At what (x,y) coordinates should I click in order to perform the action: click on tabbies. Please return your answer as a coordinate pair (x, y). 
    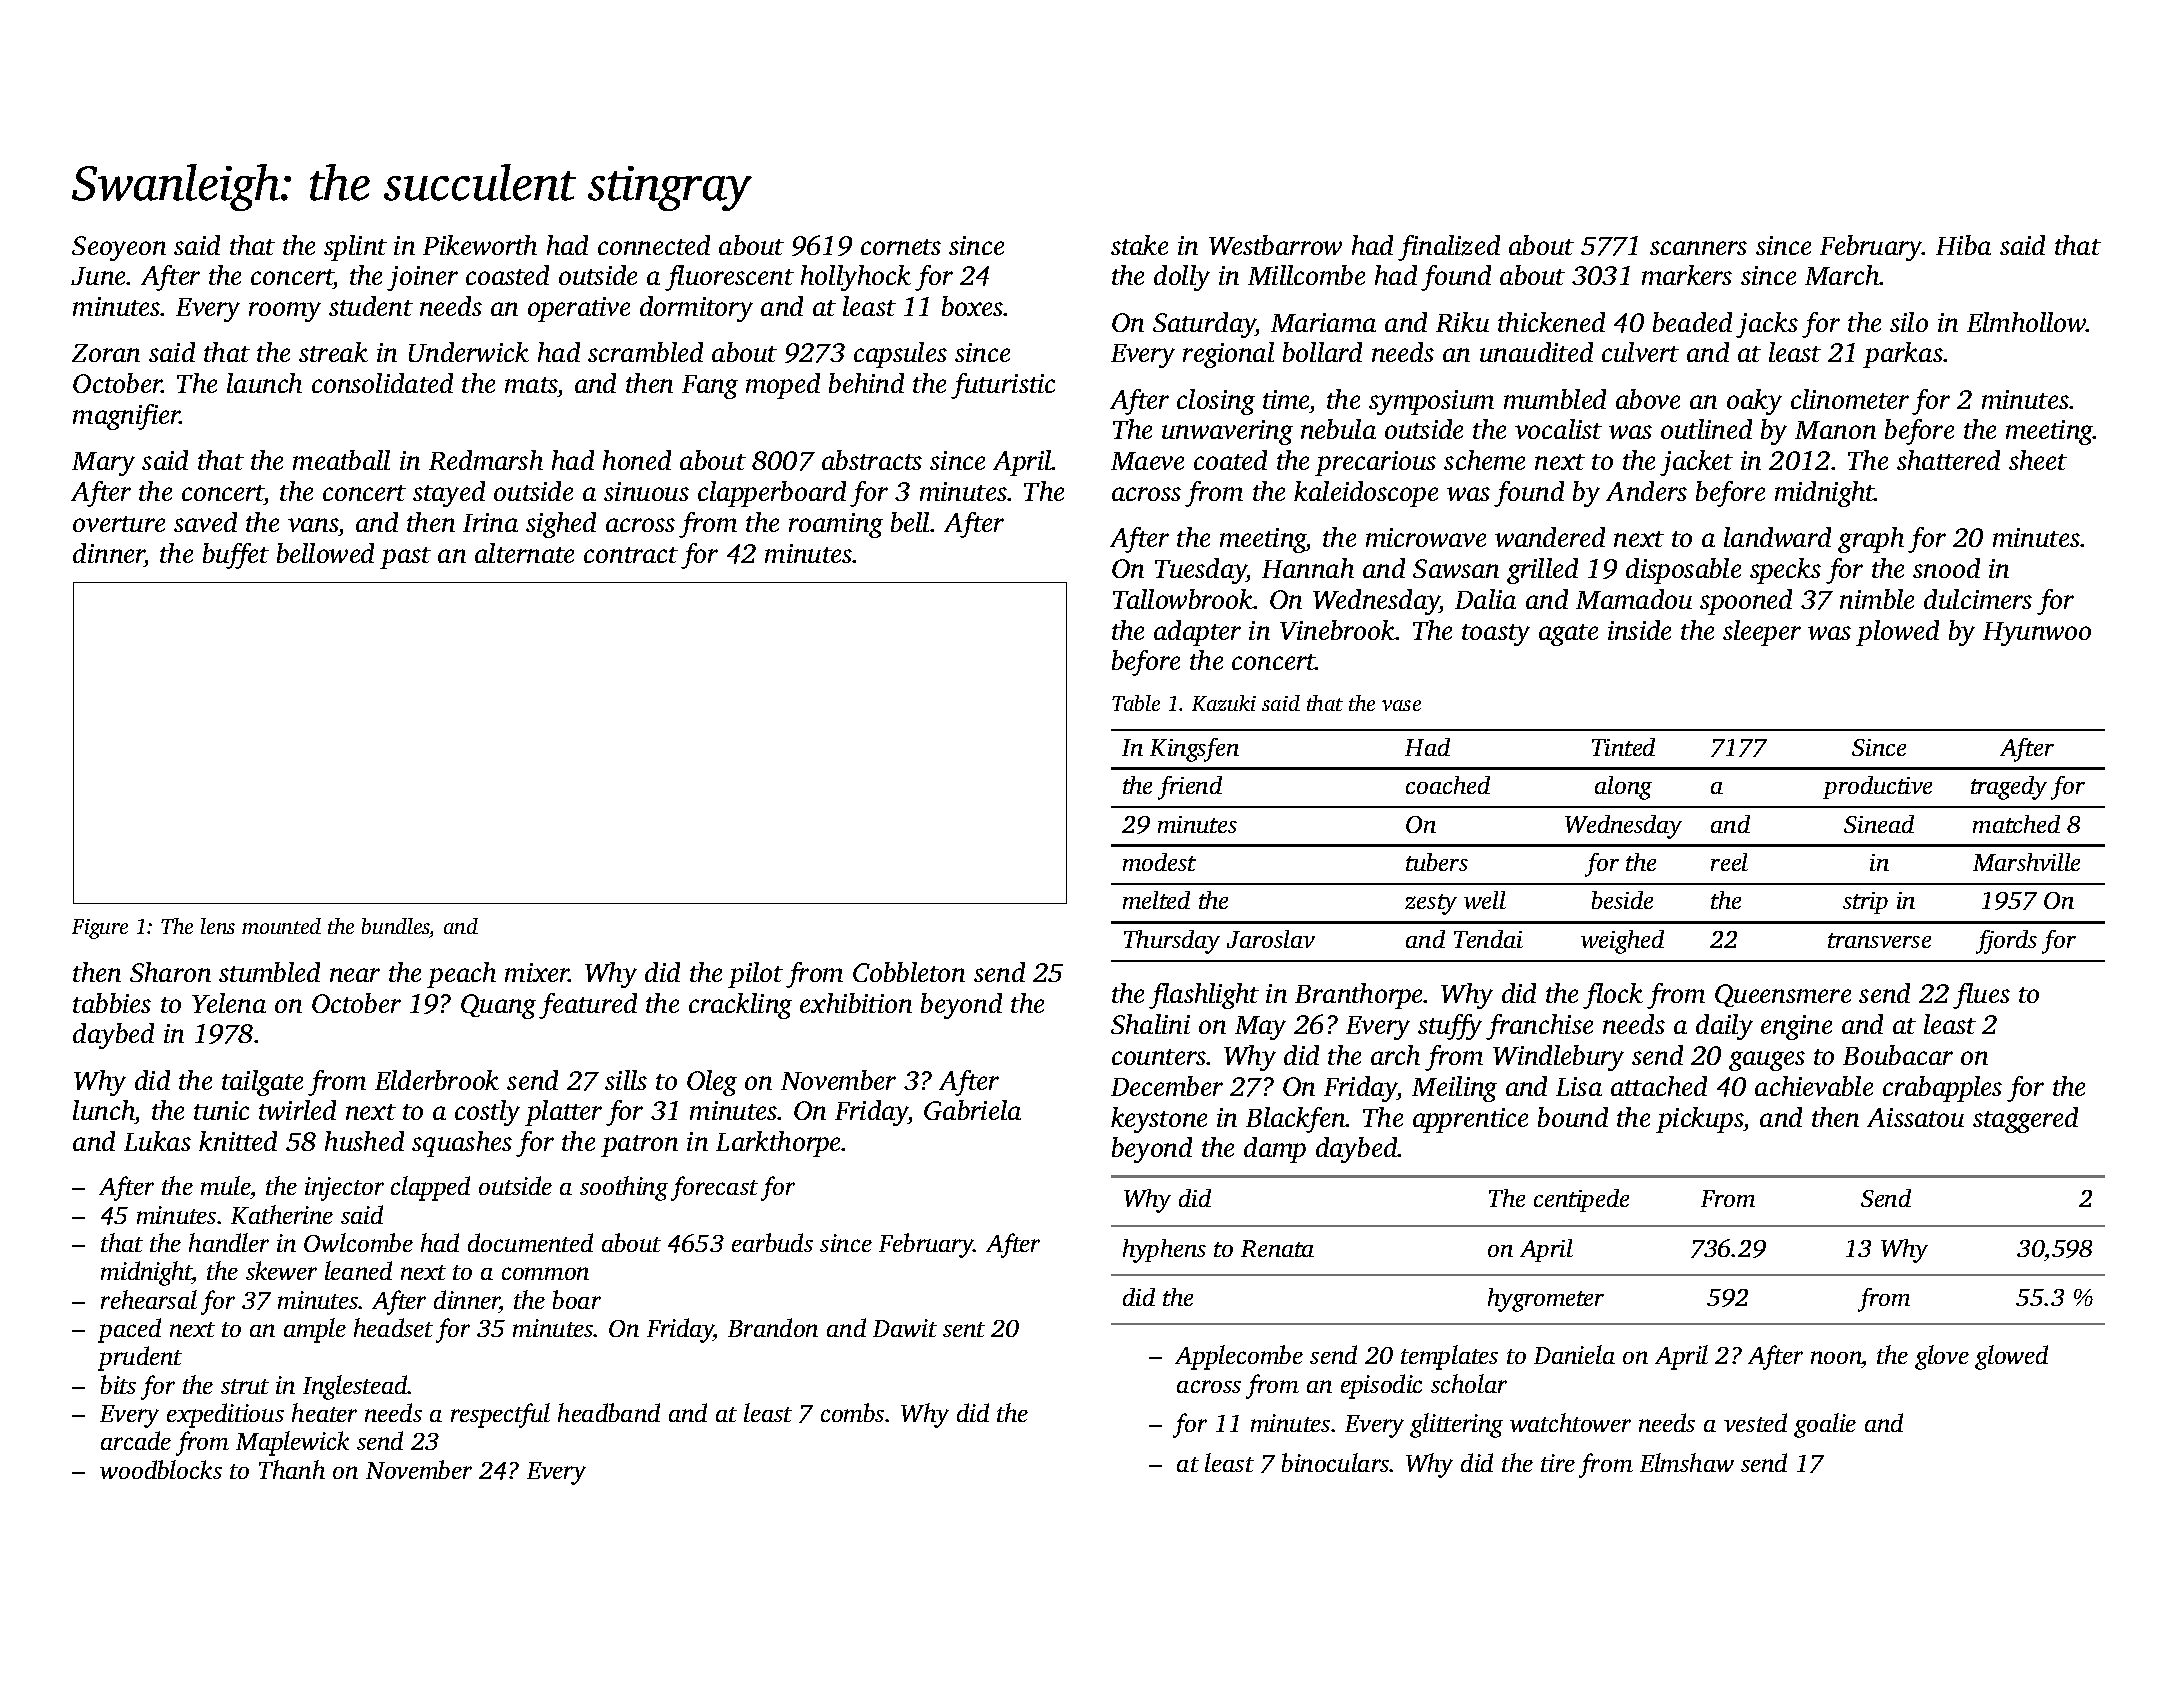
    Looking at the image, I should click on (112, 1003).
